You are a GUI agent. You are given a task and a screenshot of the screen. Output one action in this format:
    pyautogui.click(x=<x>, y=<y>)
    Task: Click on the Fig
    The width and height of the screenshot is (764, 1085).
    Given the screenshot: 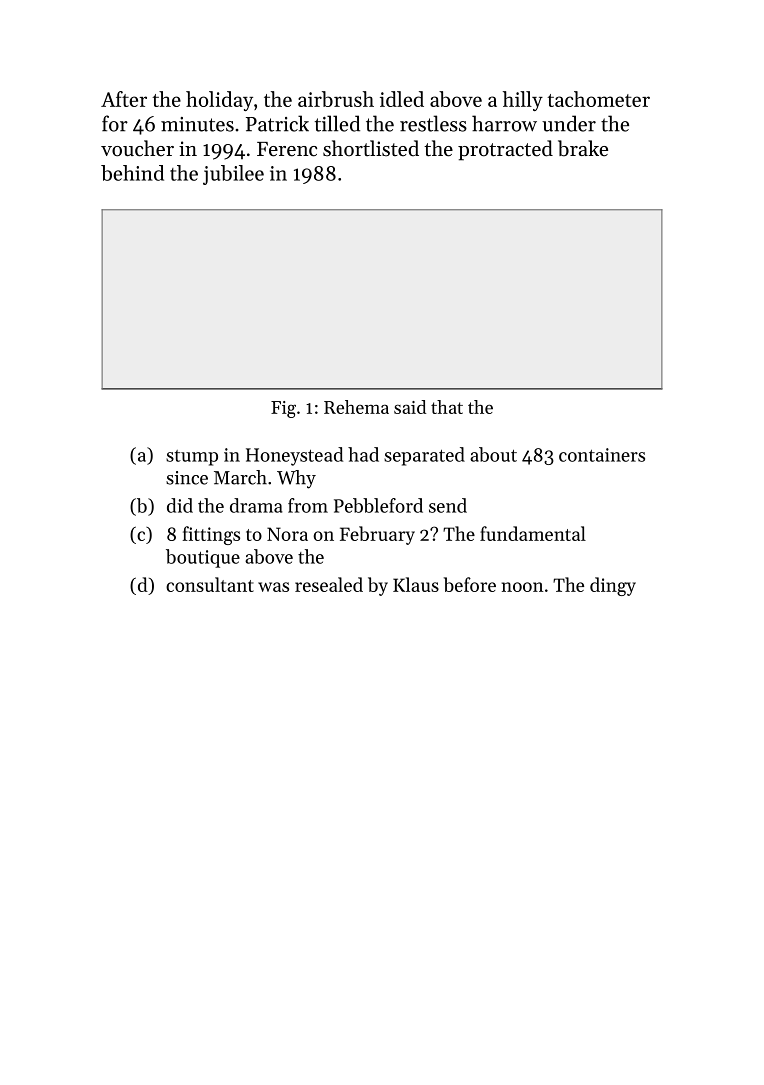 What is the action you would take?
    pyautogui.click(x=283, y=409)
